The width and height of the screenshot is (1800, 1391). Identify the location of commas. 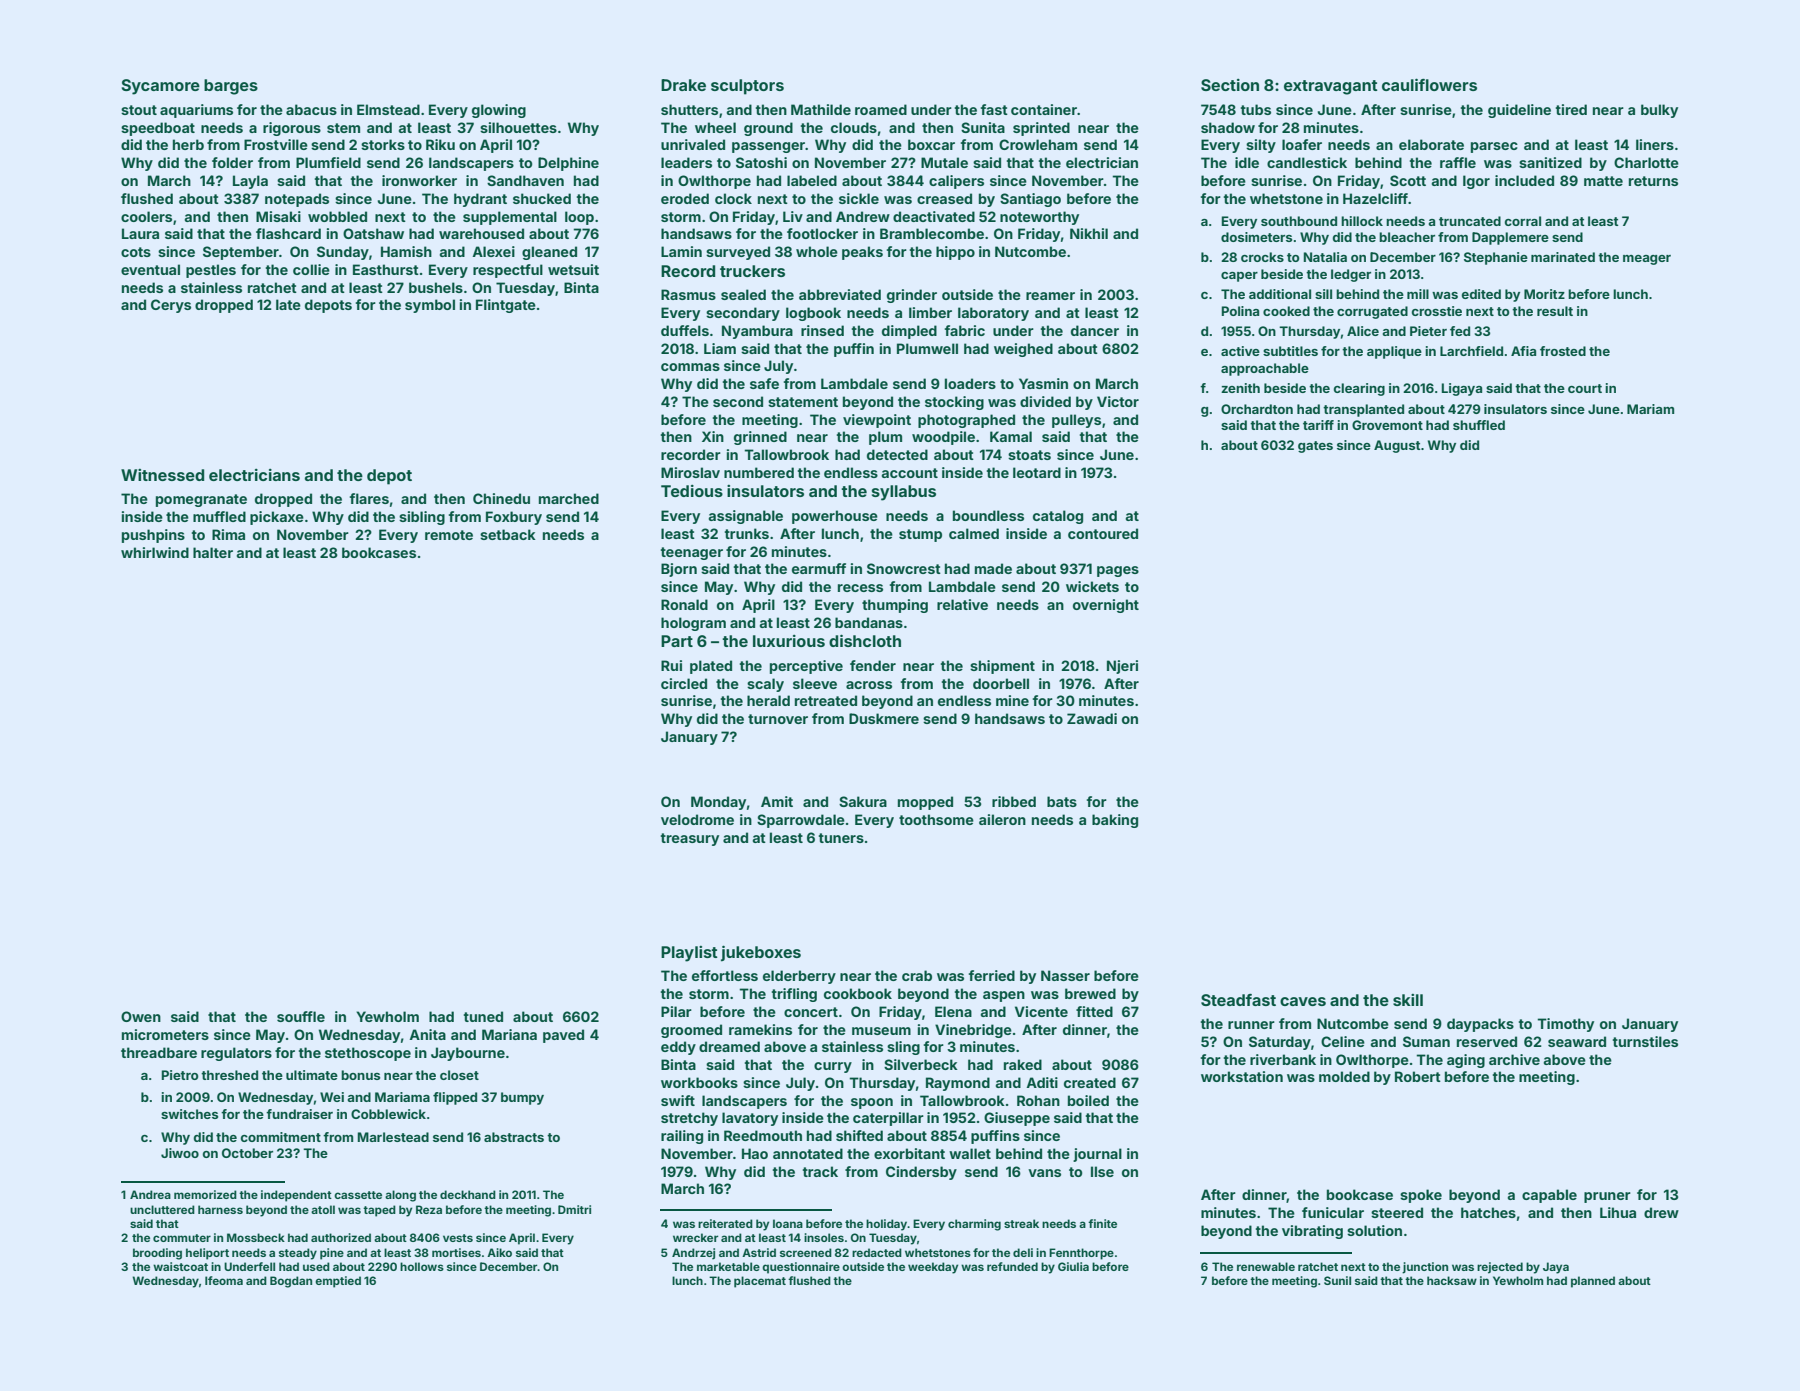
(690, 367).
